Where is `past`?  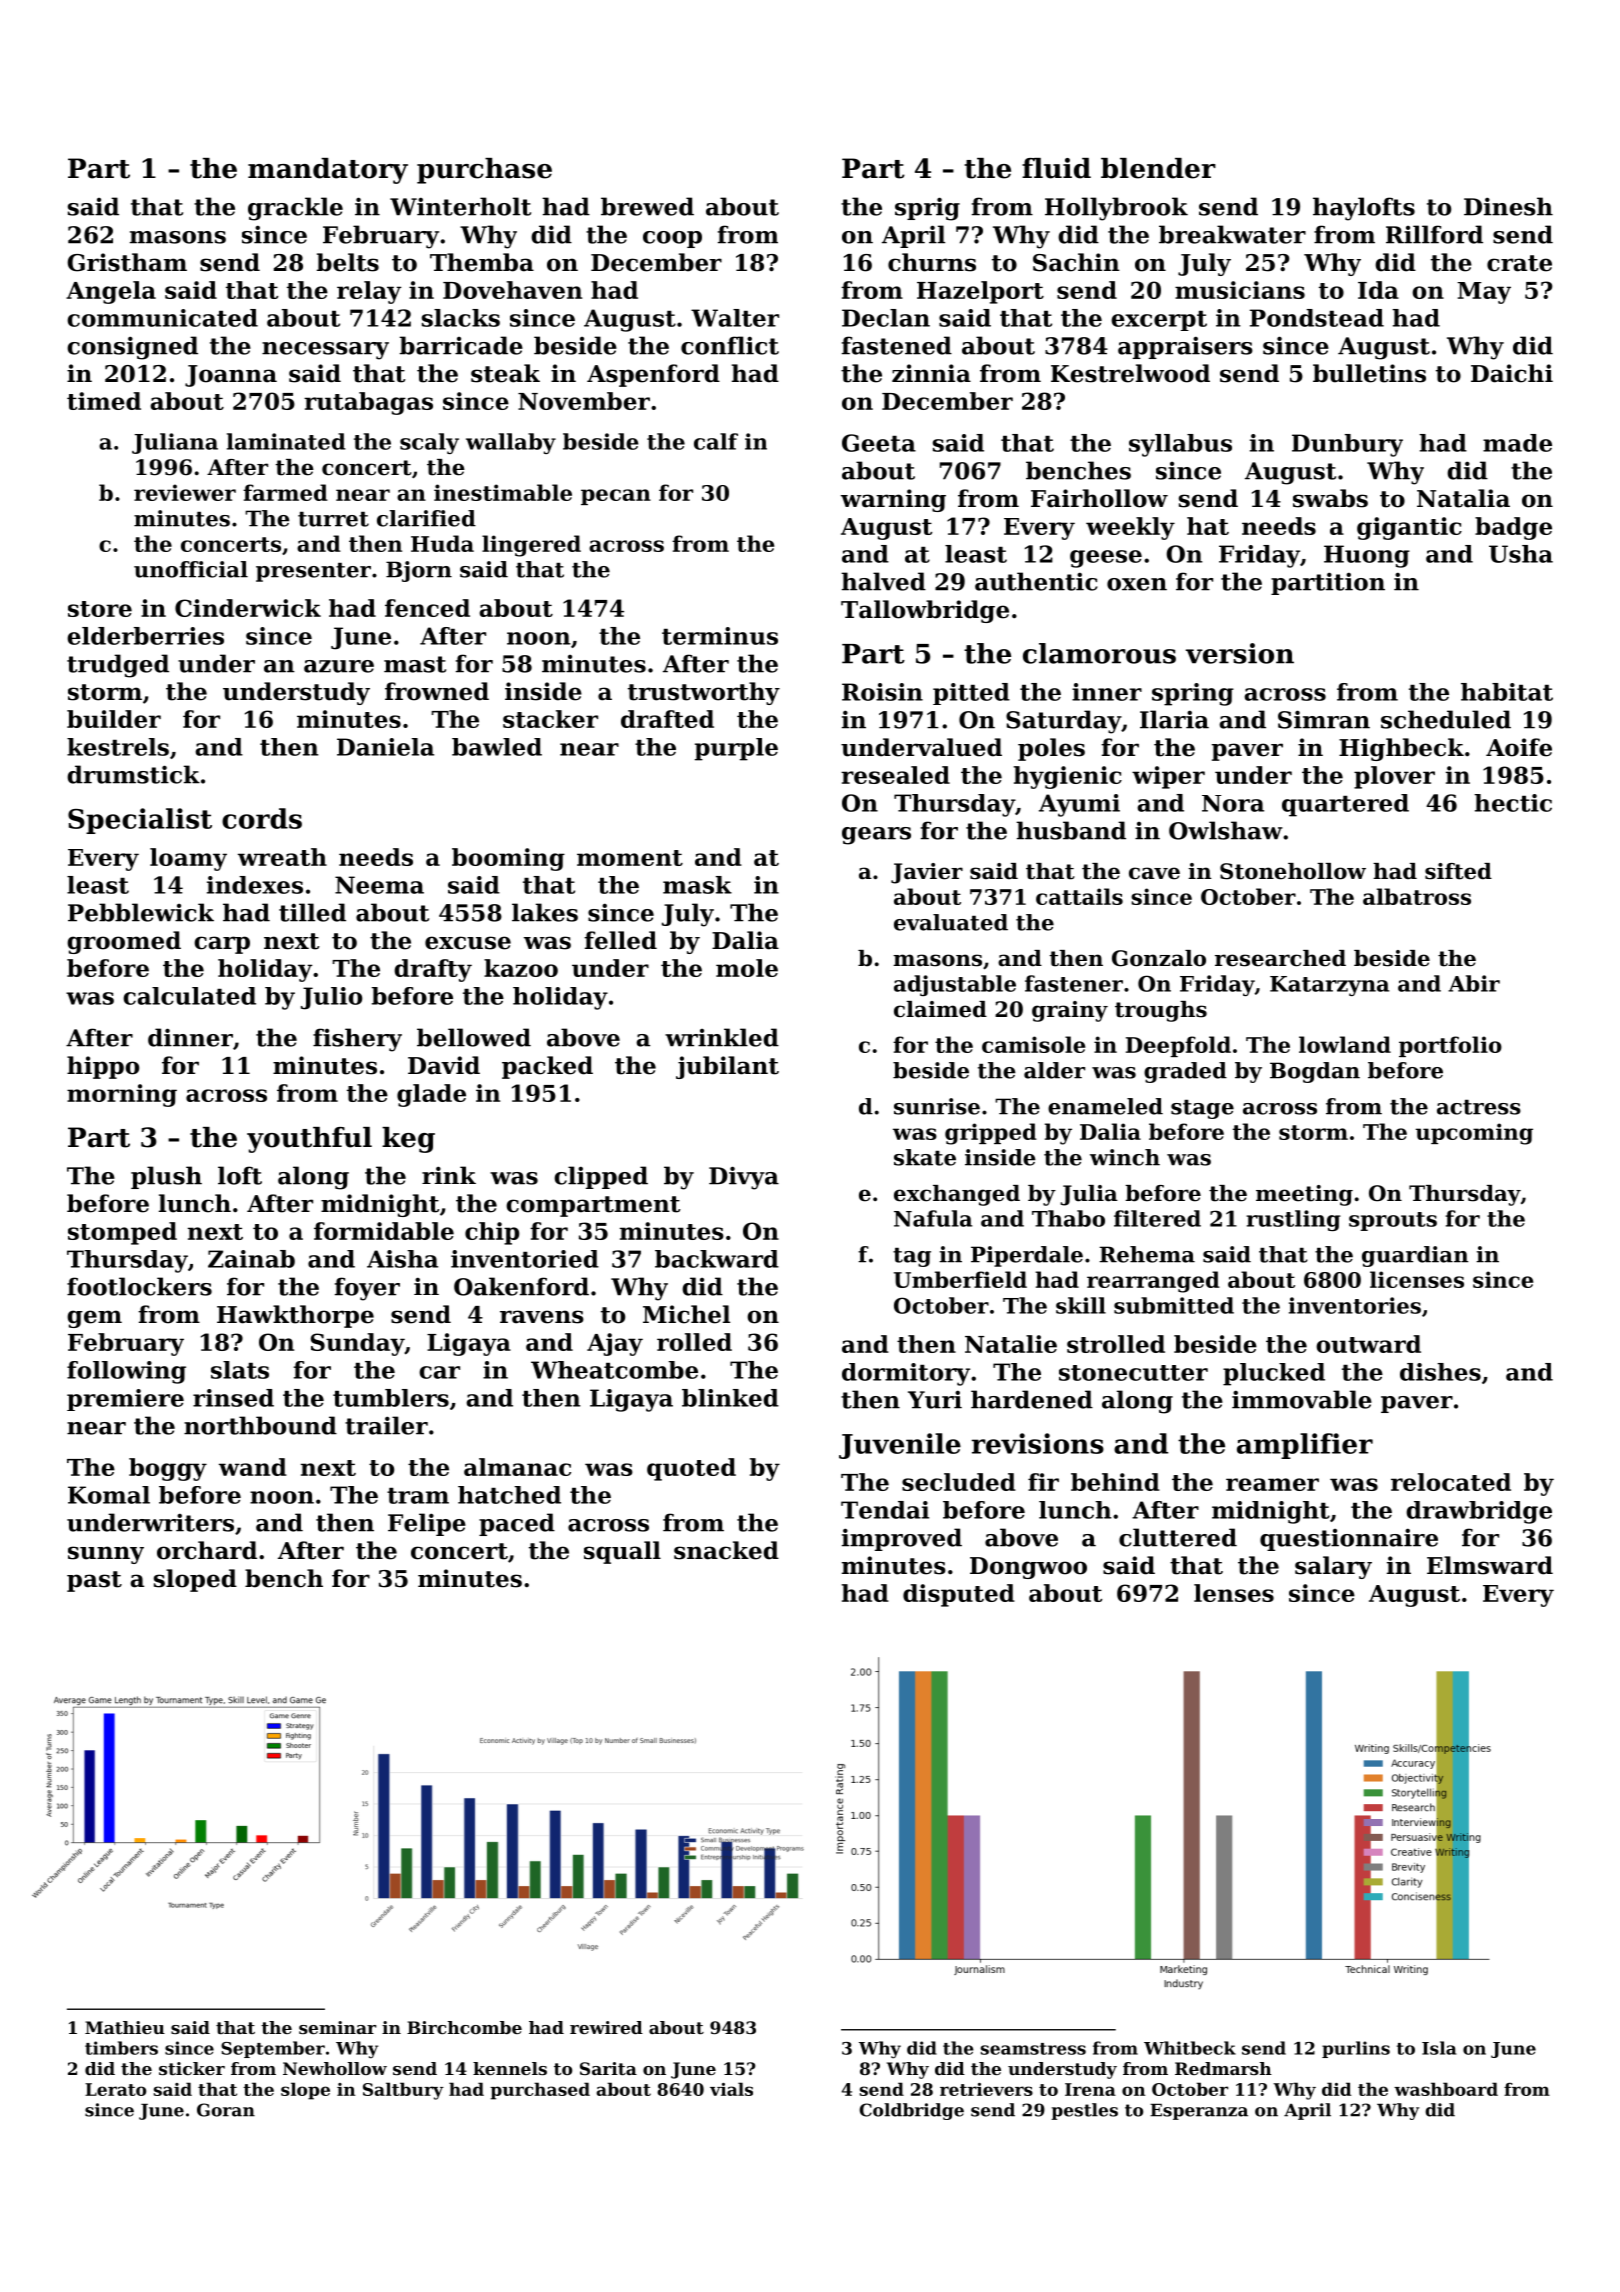 past is located at coordinates (94, 1581).
